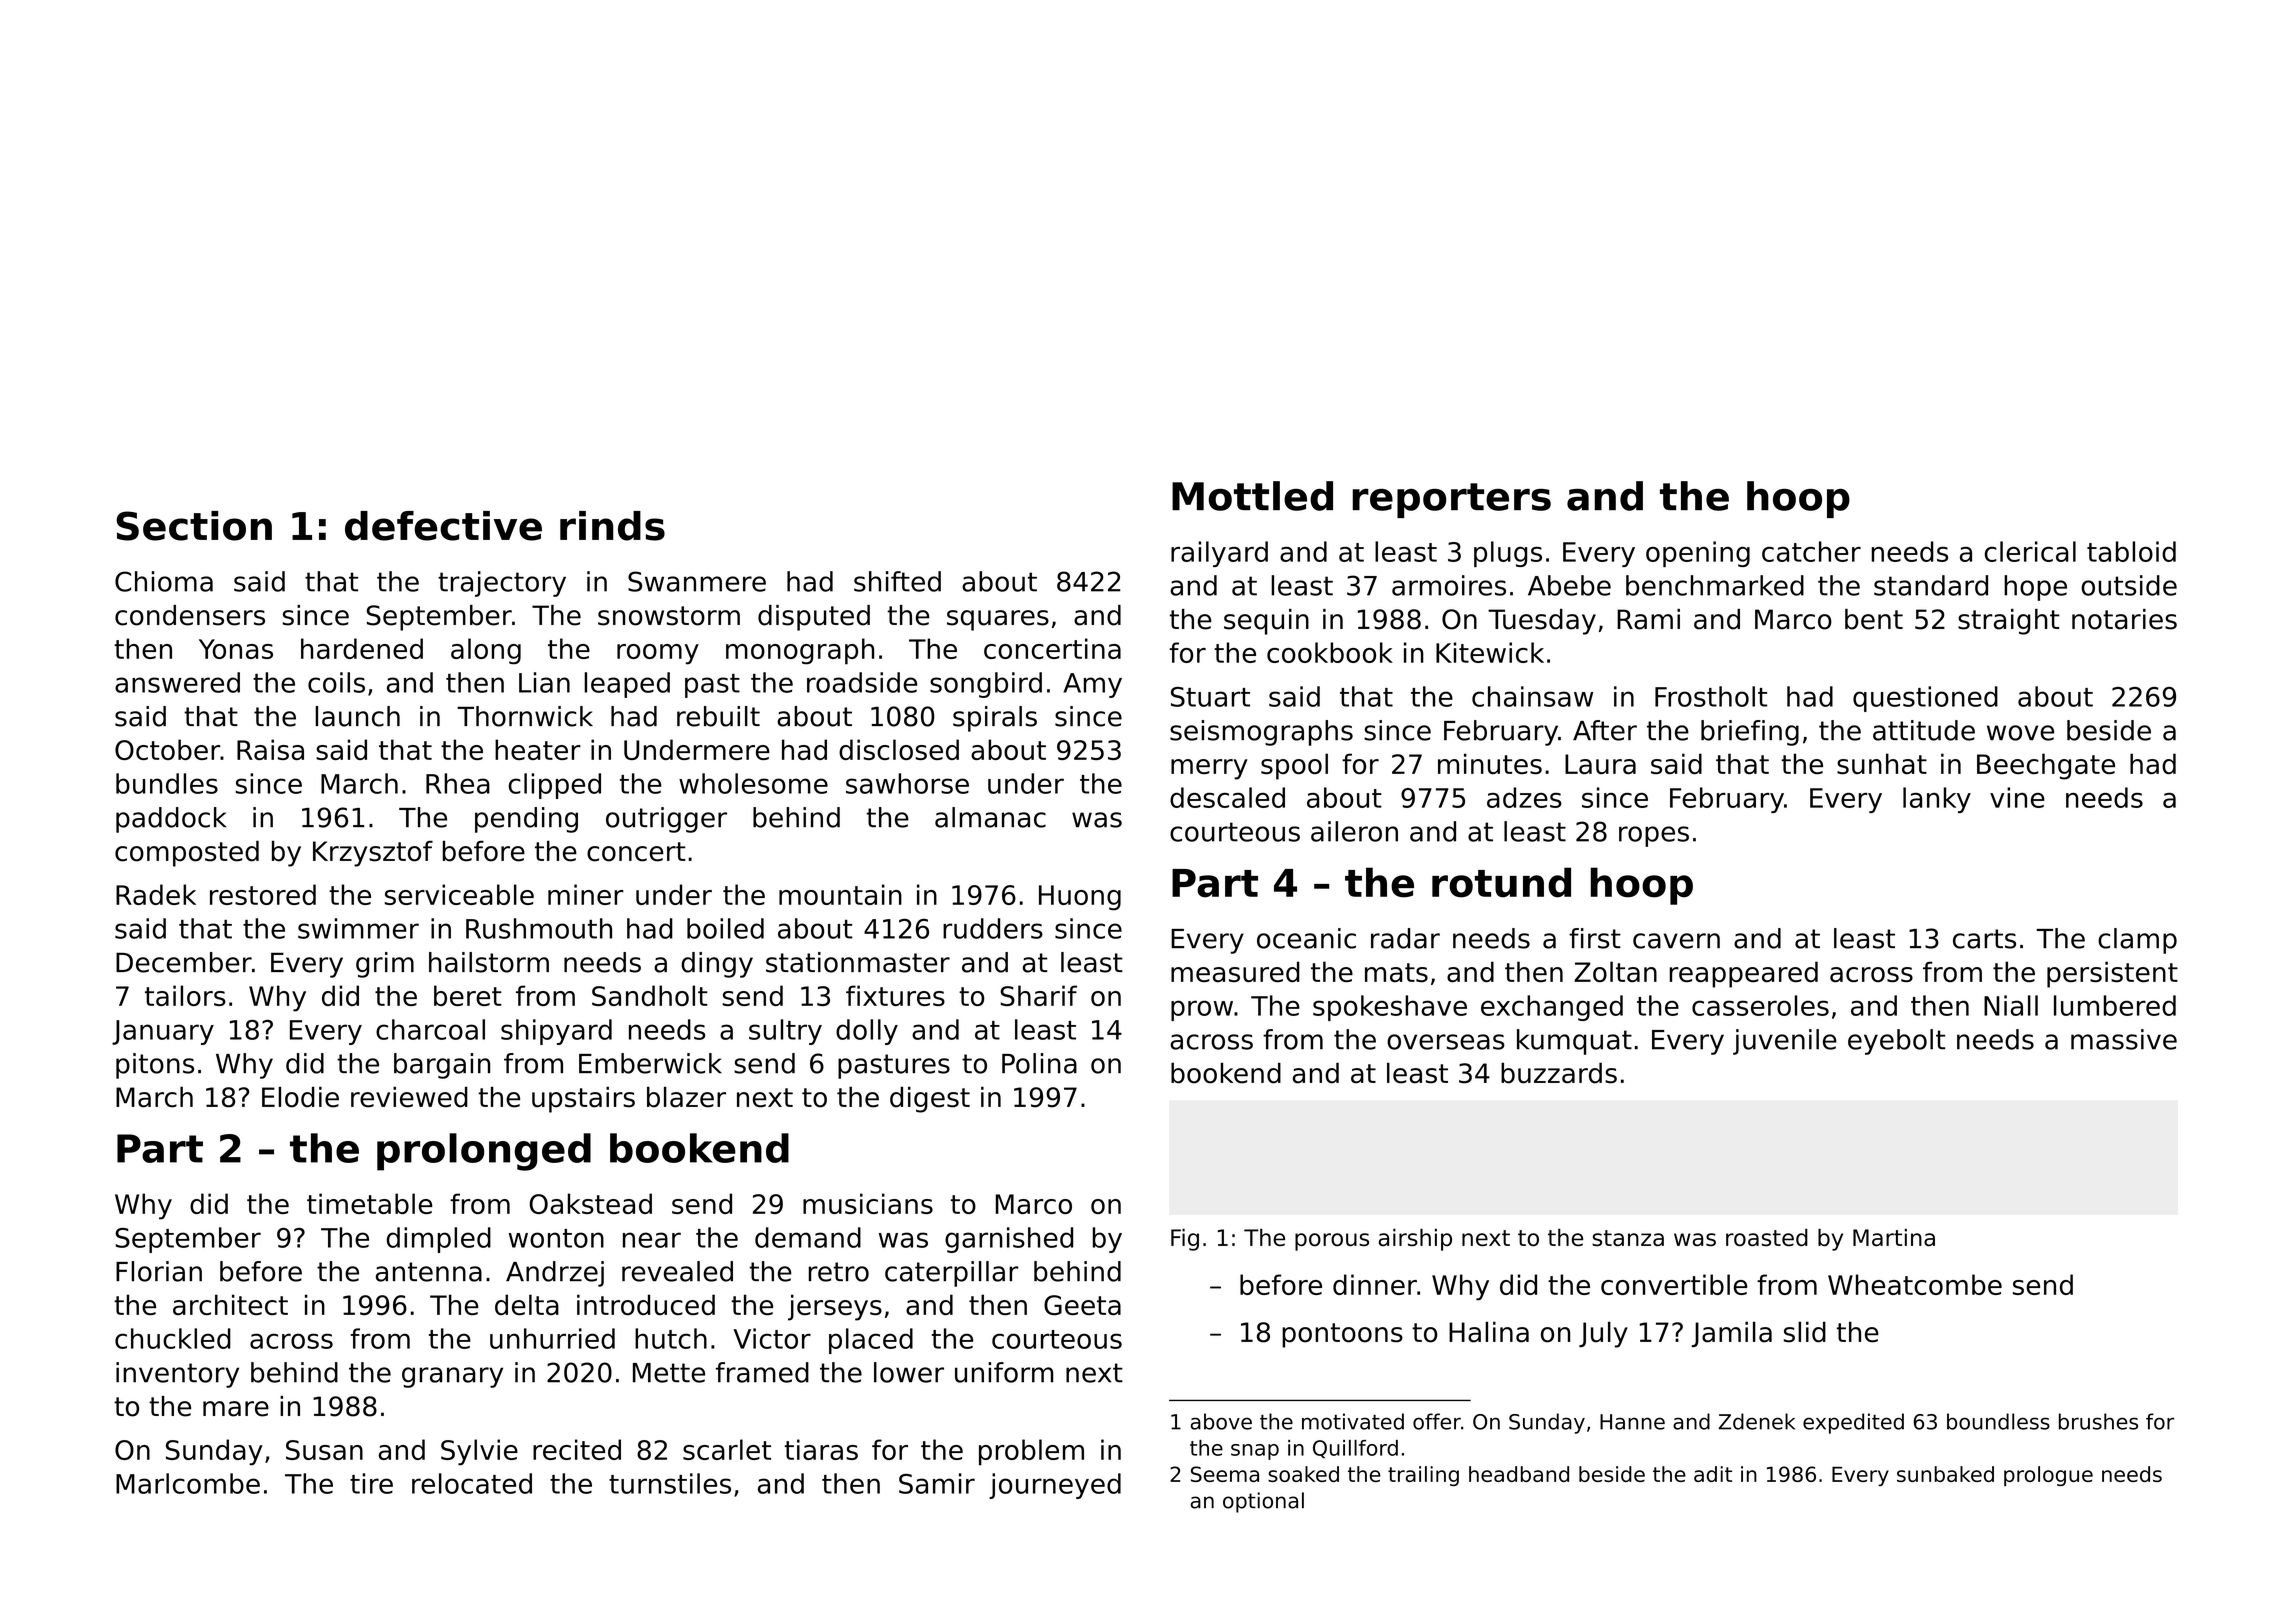 The image size is (2292, 1620). What do you see at coordinates (502, 584) in the document?
I see `trajectory` at bounding box center [502, 584].
